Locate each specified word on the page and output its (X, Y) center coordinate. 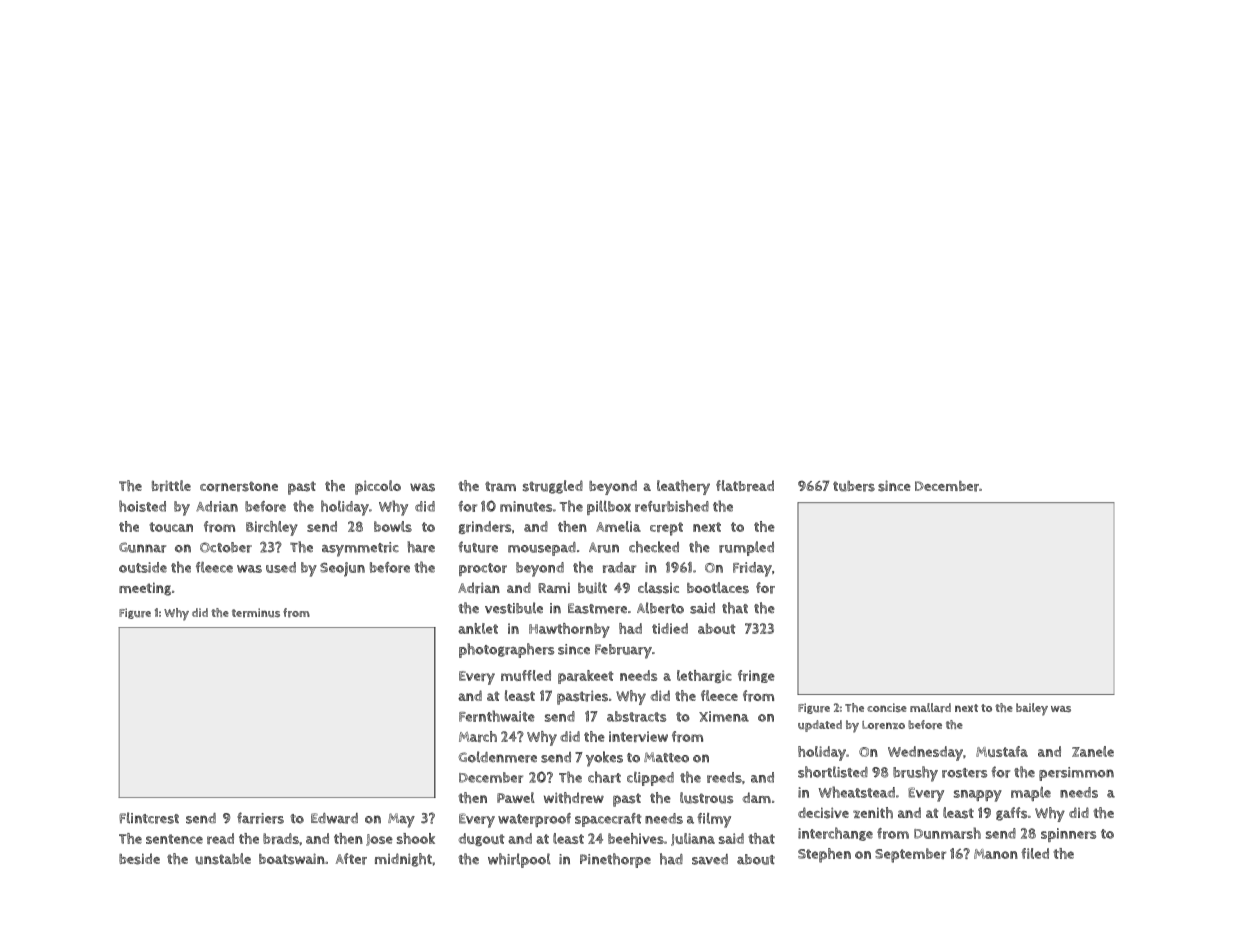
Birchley (272, 528)
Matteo (666, 757)
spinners (1068, 835)
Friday (752, 569)
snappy (978, 796)
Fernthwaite (497, 716)
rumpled (746, 548)
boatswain (292, 859)
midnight (403, 860)
